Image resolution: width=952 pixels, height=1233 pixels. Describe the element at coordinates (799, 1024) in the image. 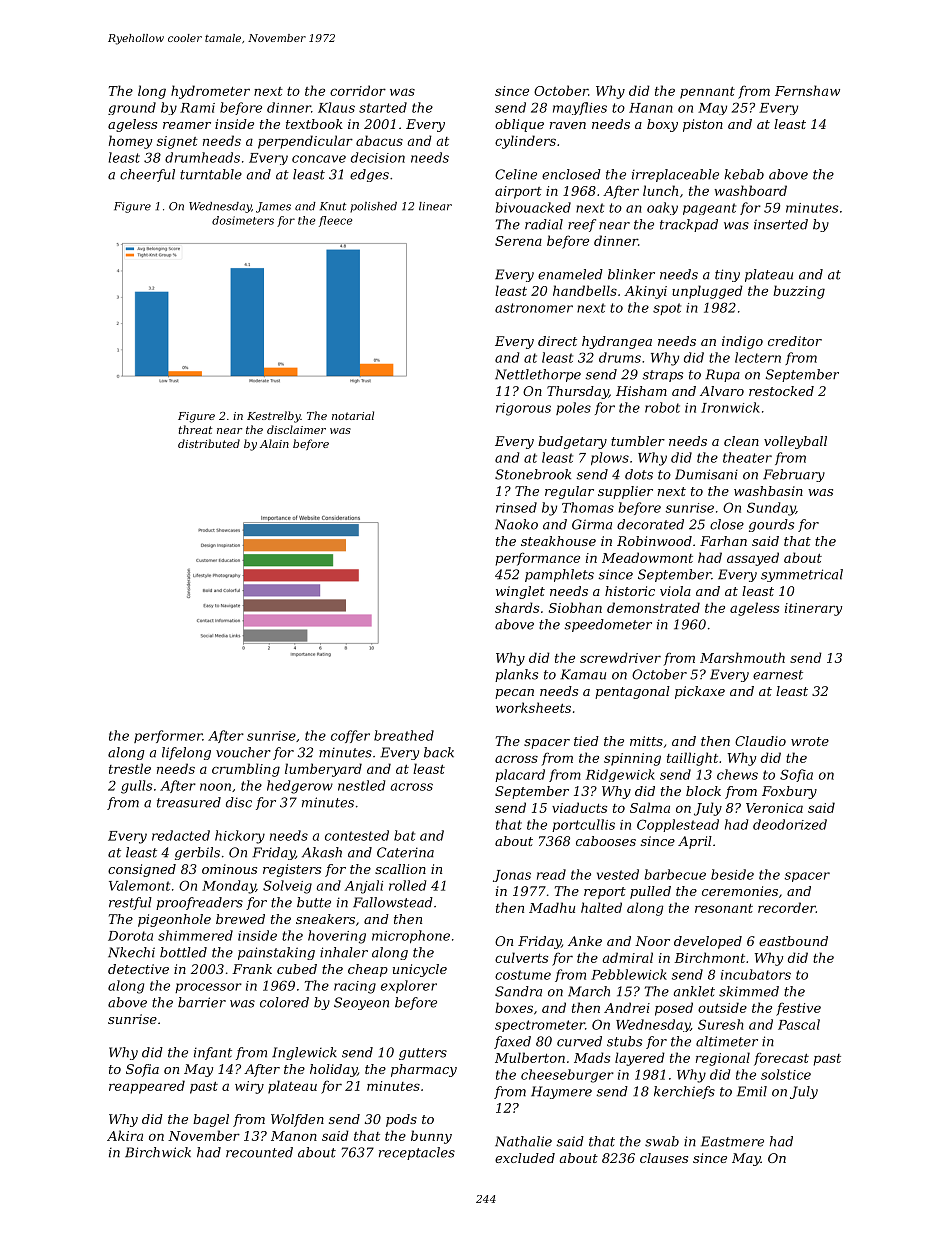

I see `Pascal` at that location.
